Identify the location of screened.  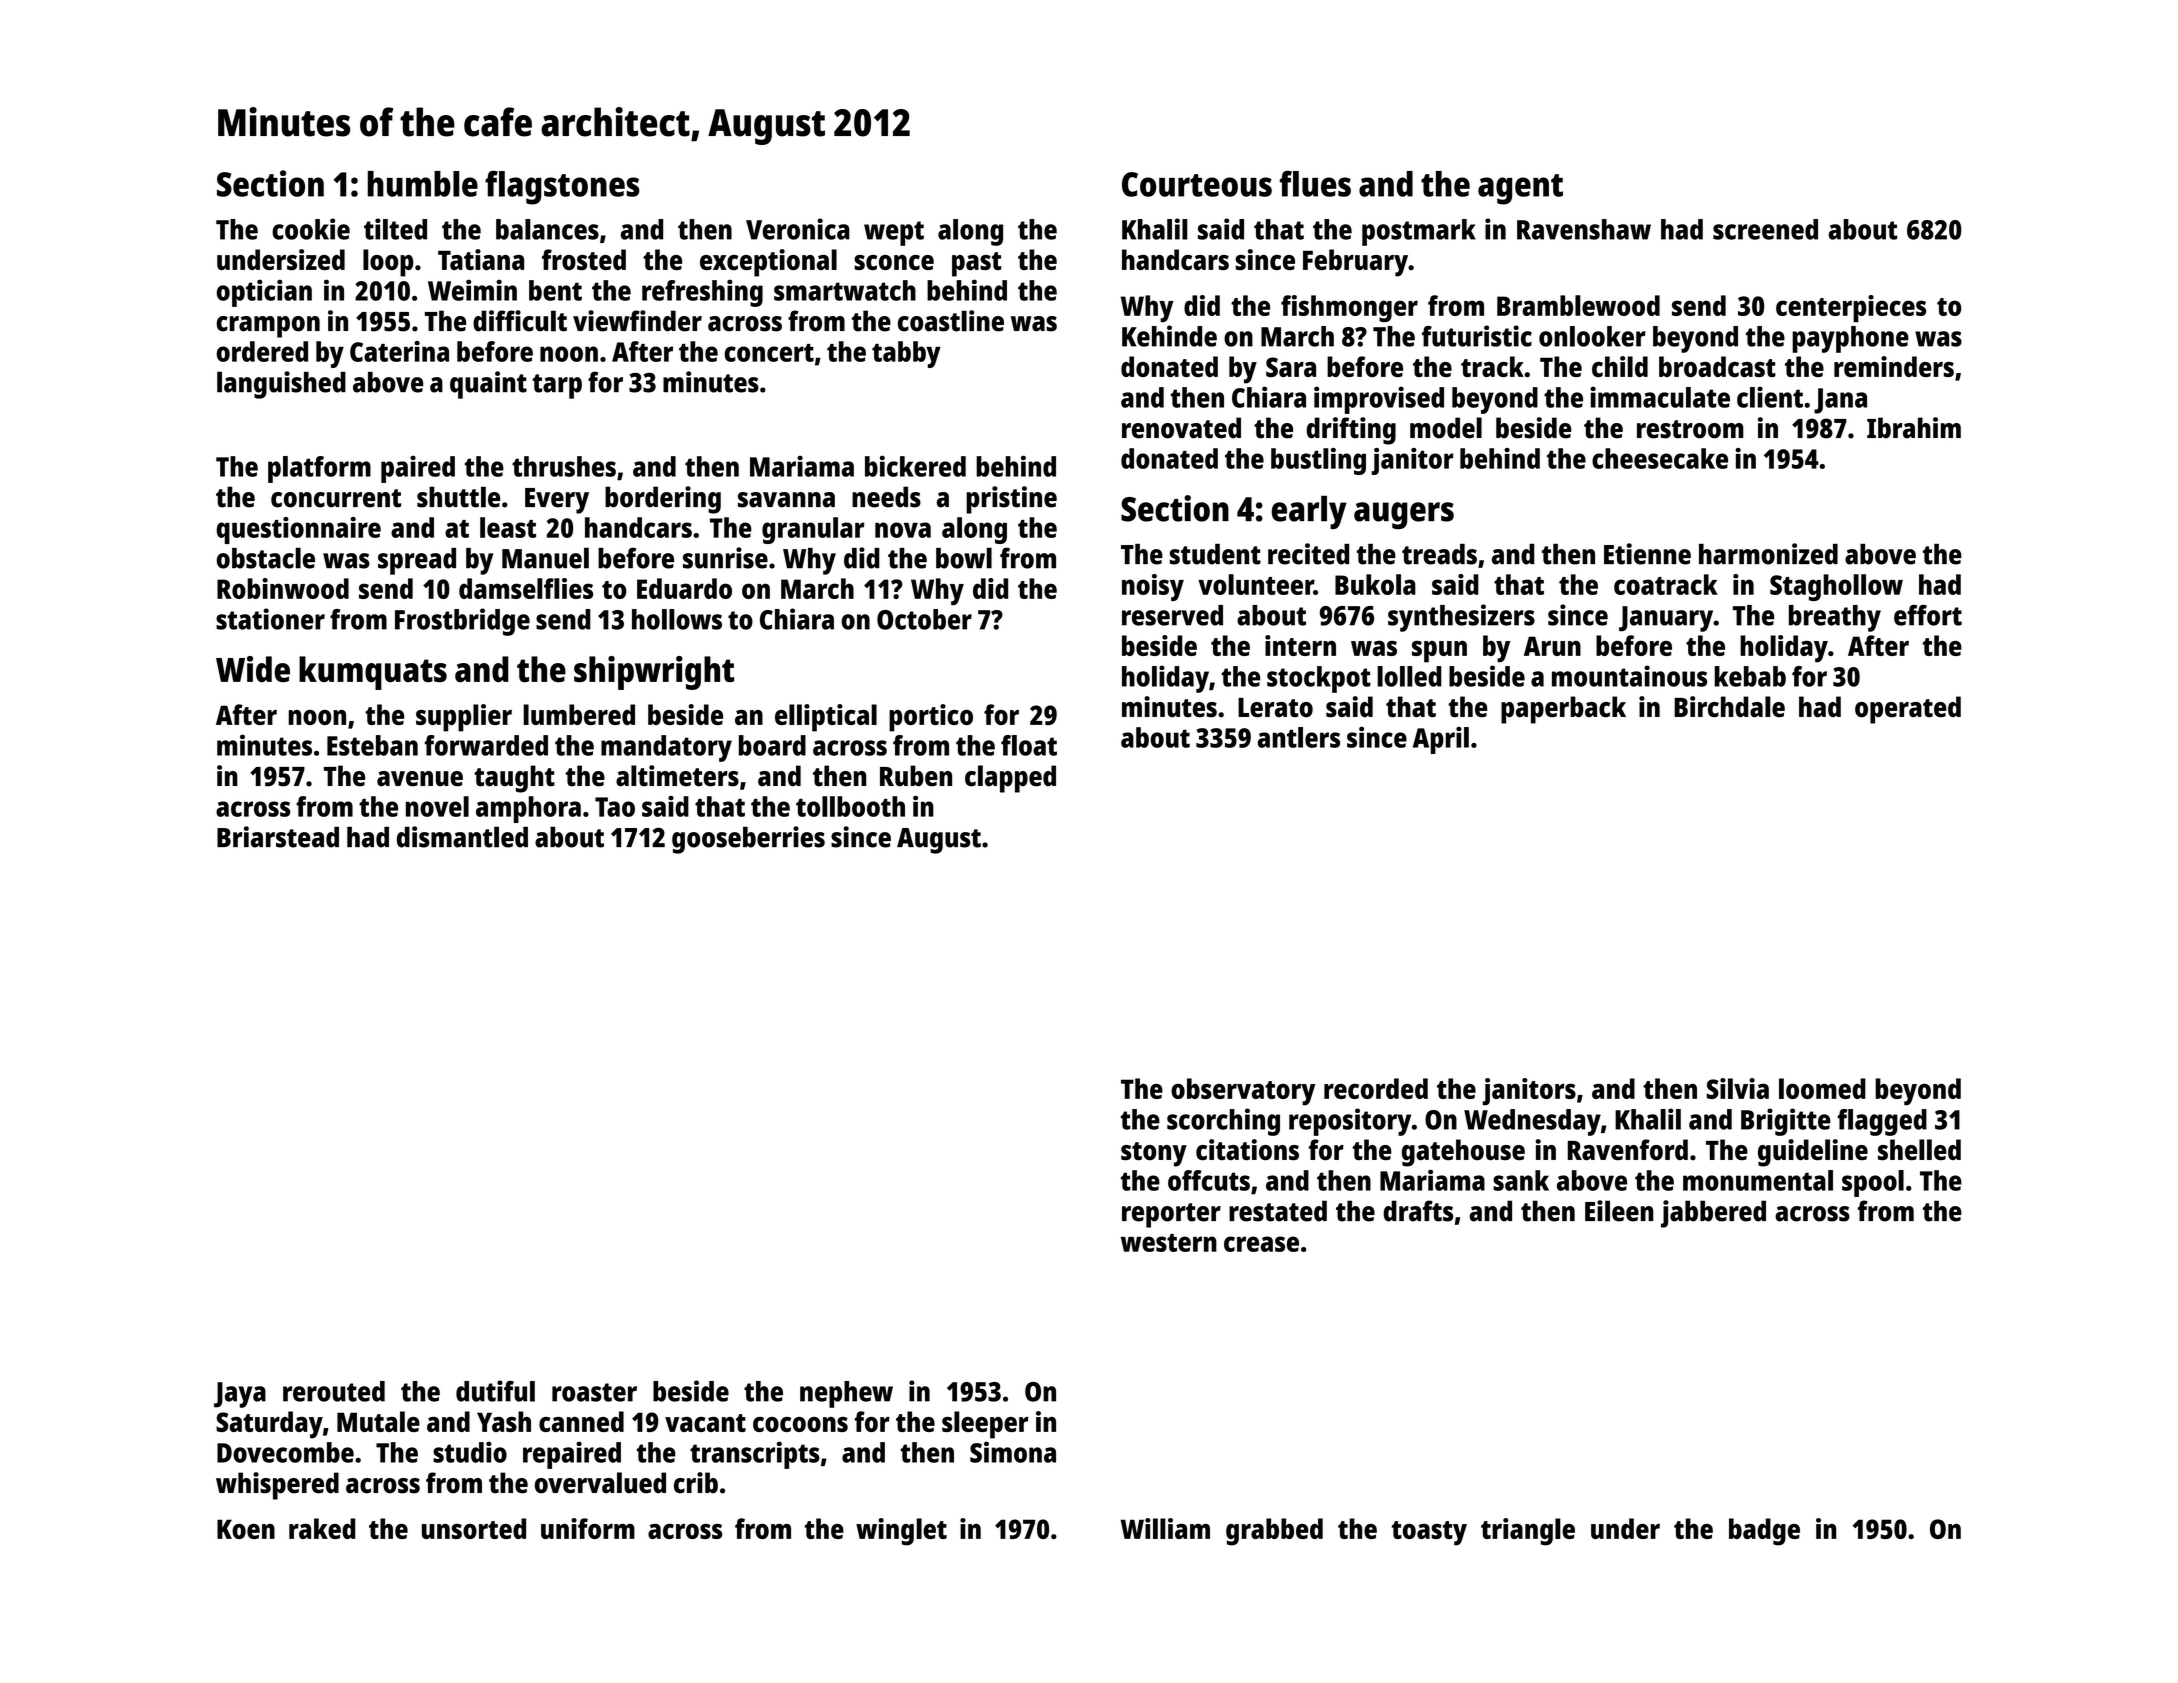
(1765, 229).
